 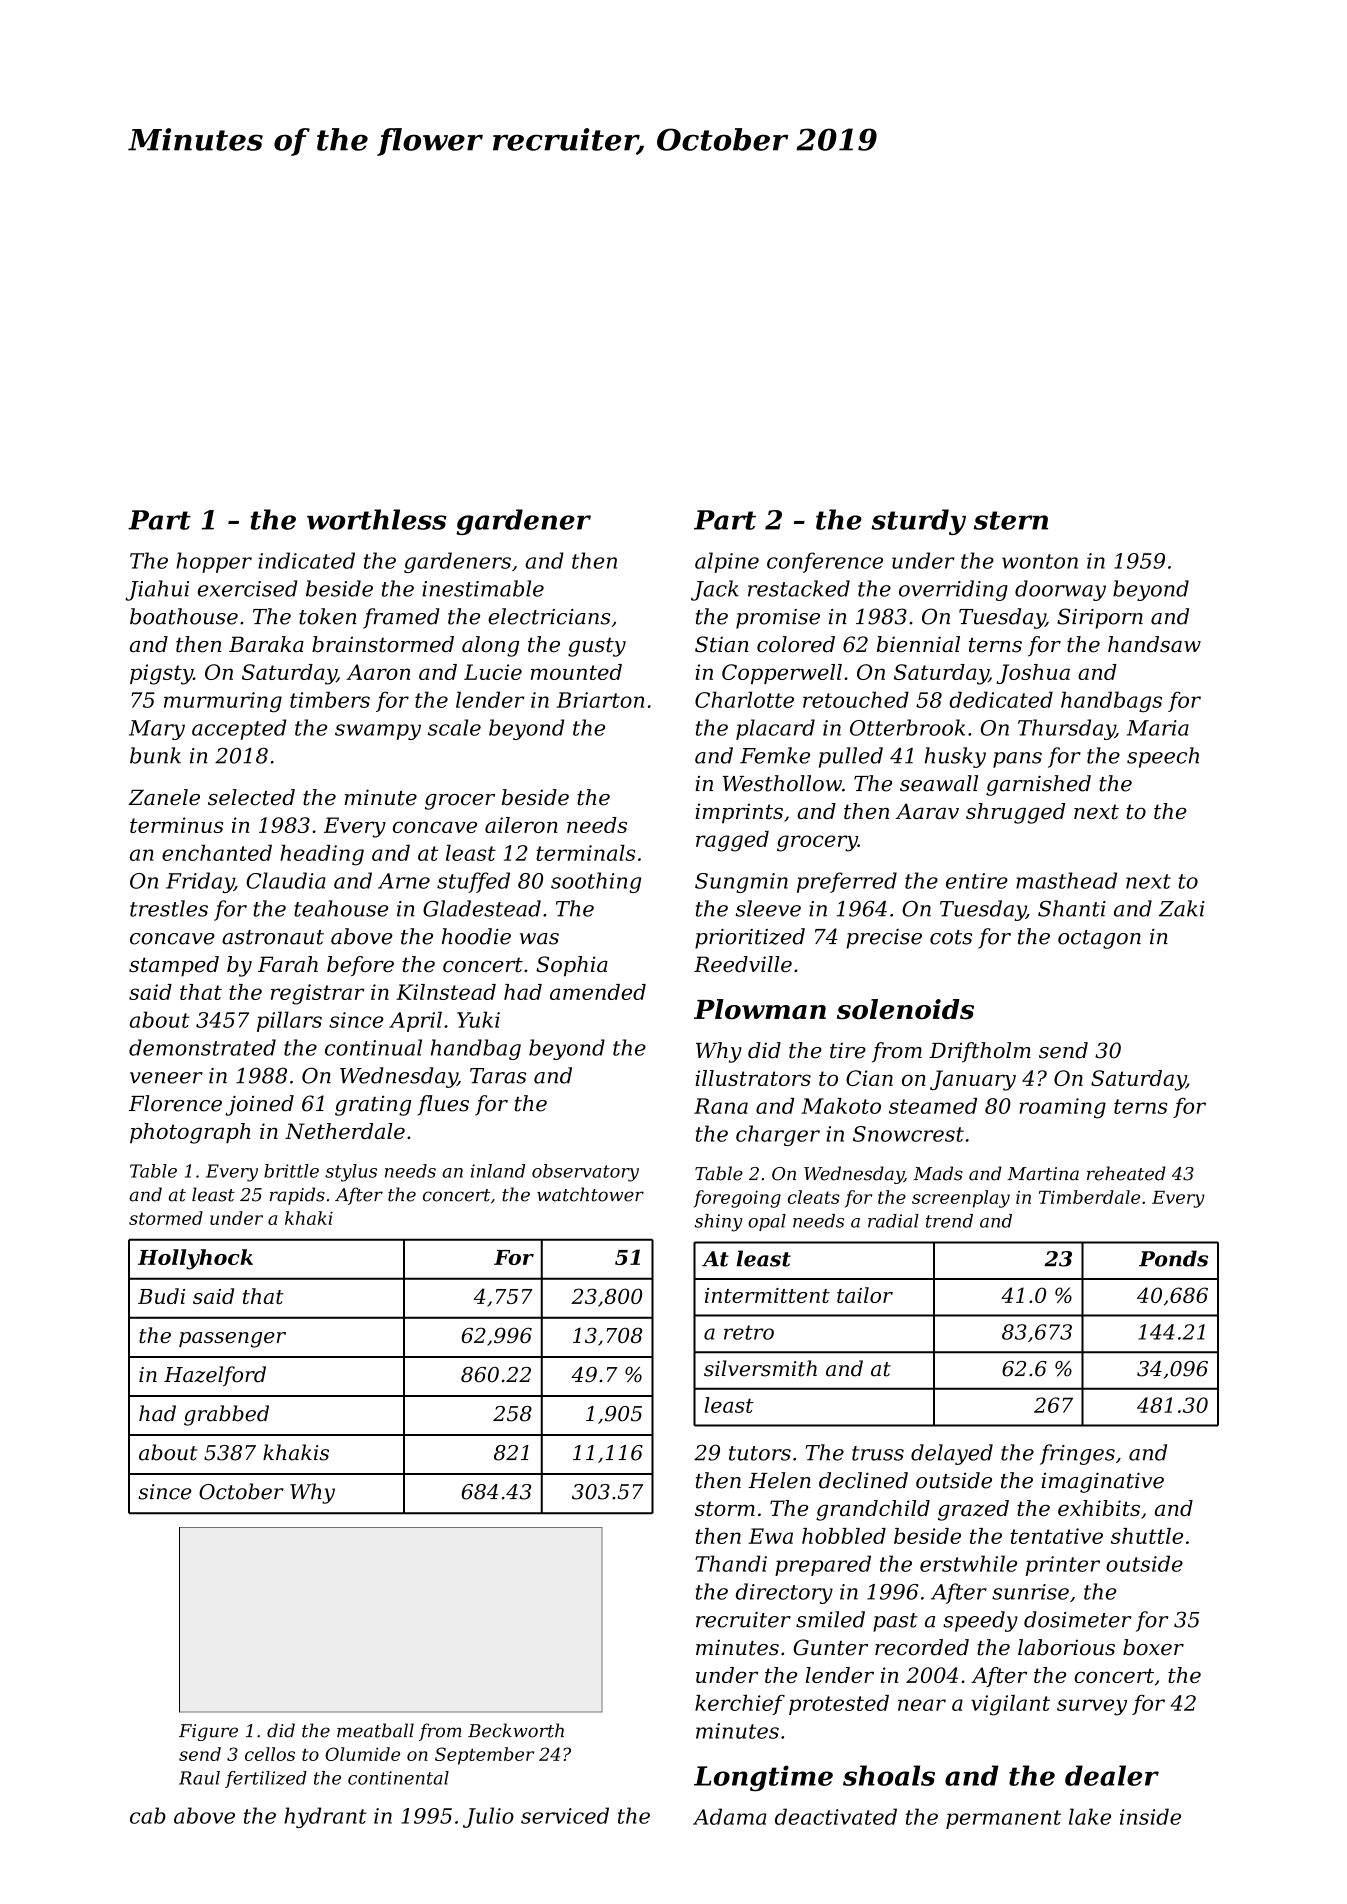 What do you see at coordinates (731, 1563) in the screenshot?
I see `Thandi` at bounding box center [731, 1563].
